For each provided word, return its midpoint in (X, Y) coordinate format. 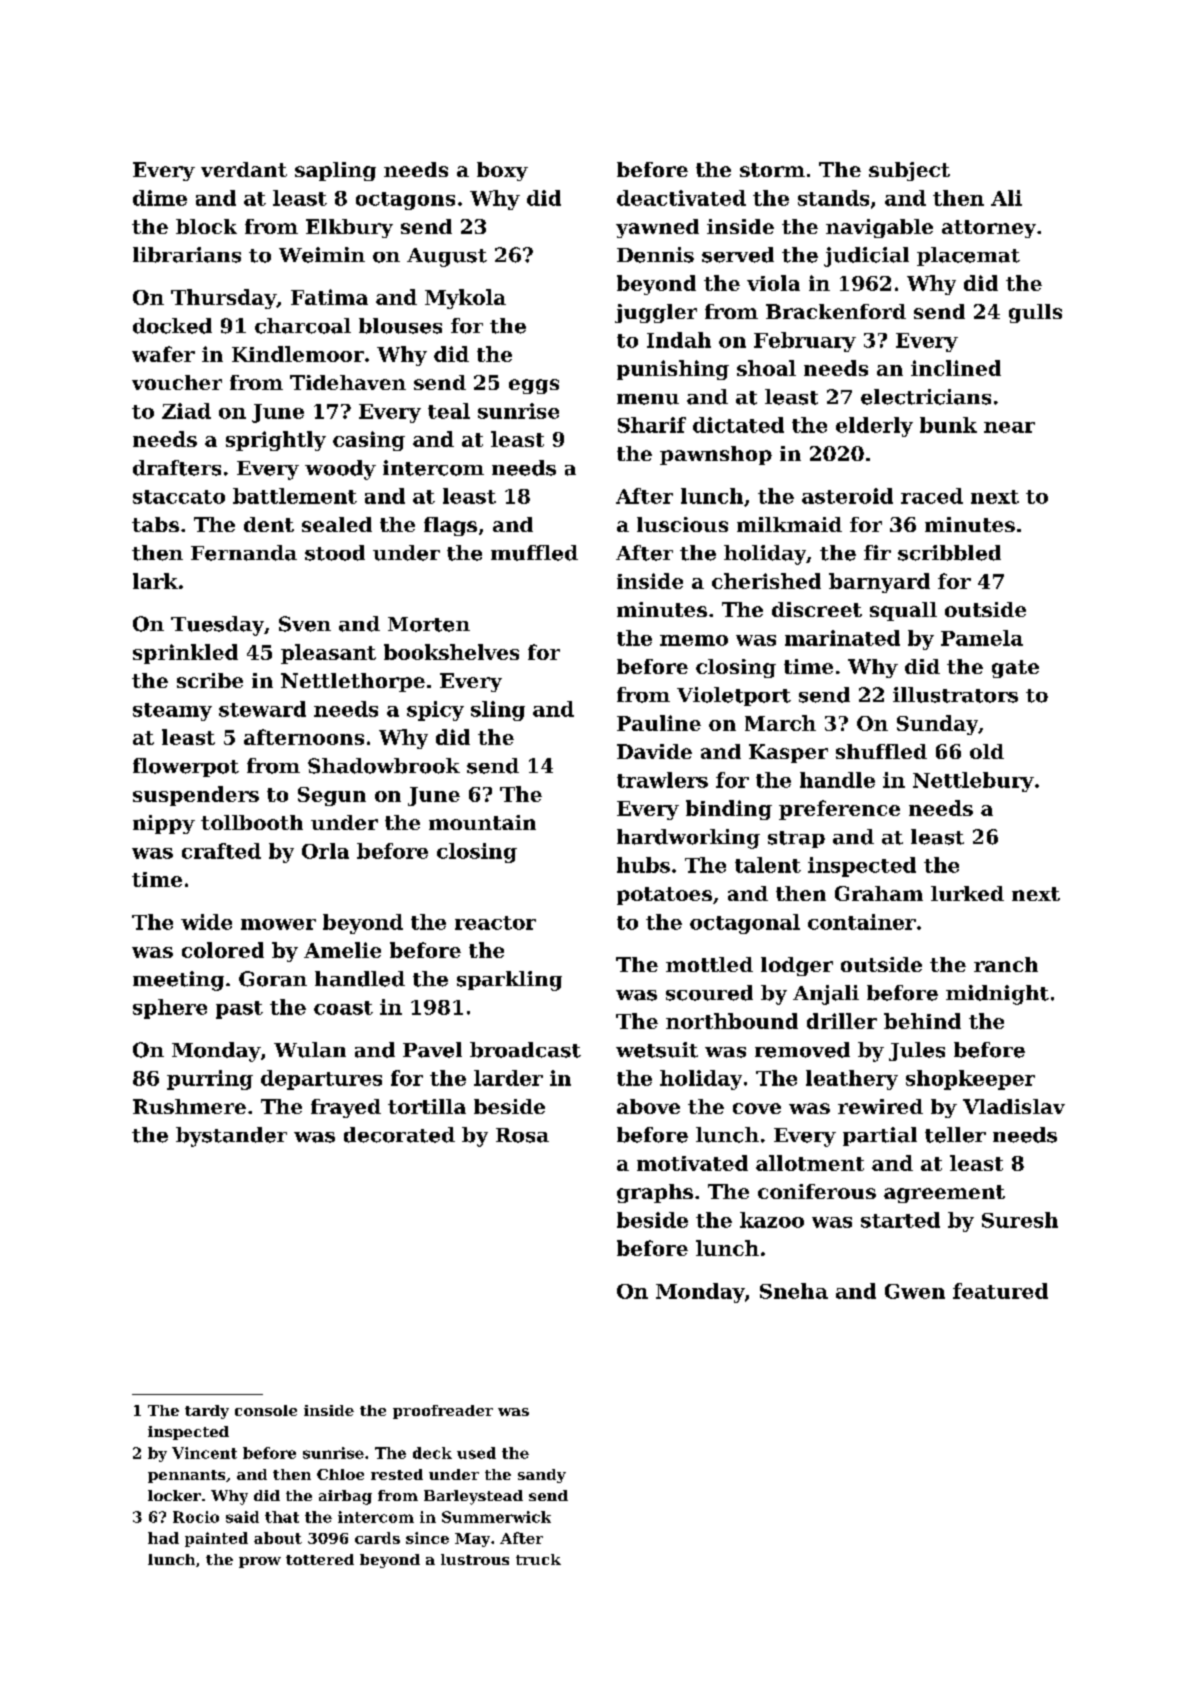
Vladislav (1014, 1106)
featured (1000, 1291)
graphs (655, 1193)
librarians (187, 255)
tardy (207, 1412)
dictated (738, 425)
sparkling (509, 981)
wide (206, 922)
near (1009, 427)
